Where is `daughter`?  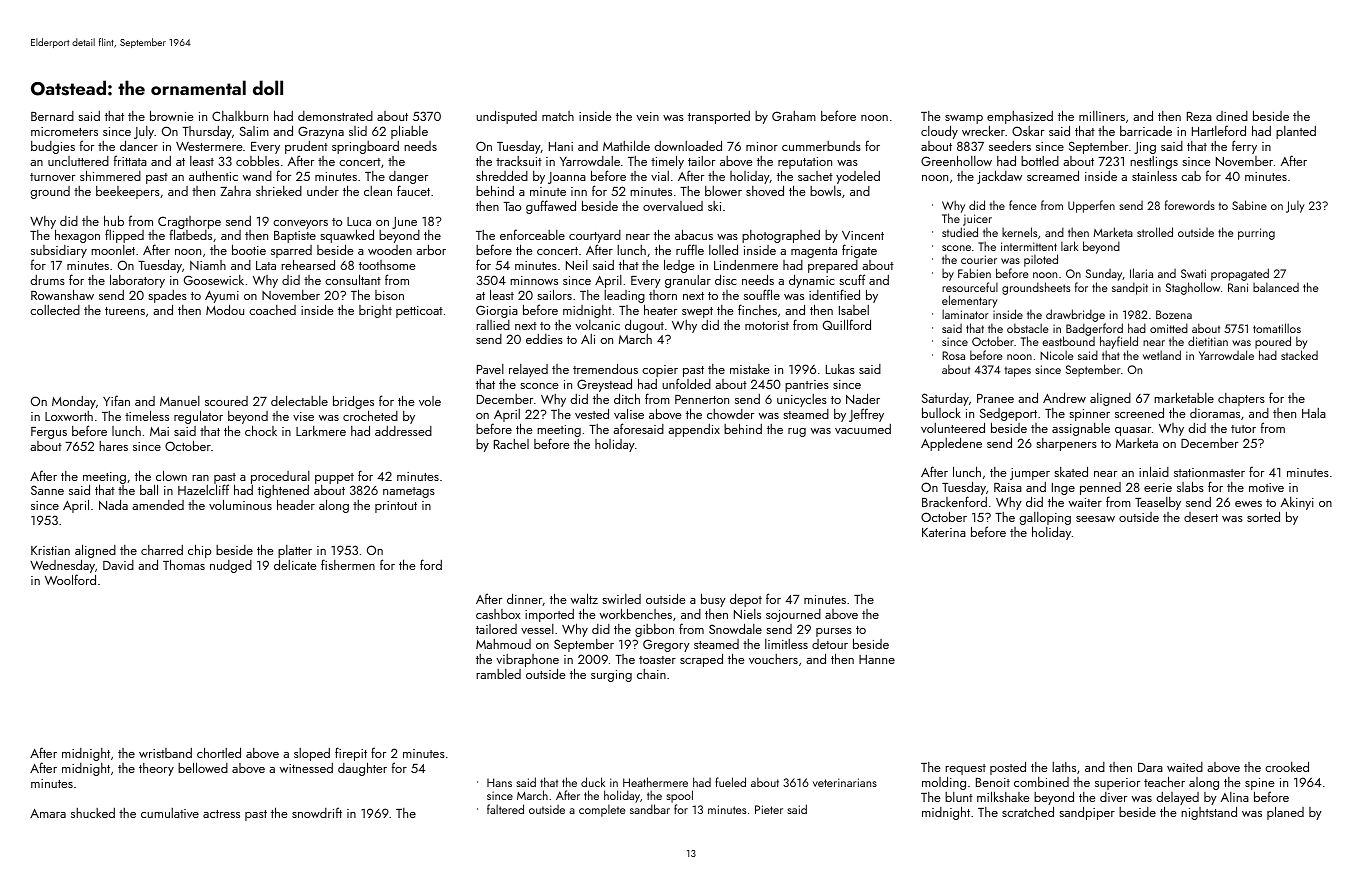
daughter is located at coordinates (362, 769).
